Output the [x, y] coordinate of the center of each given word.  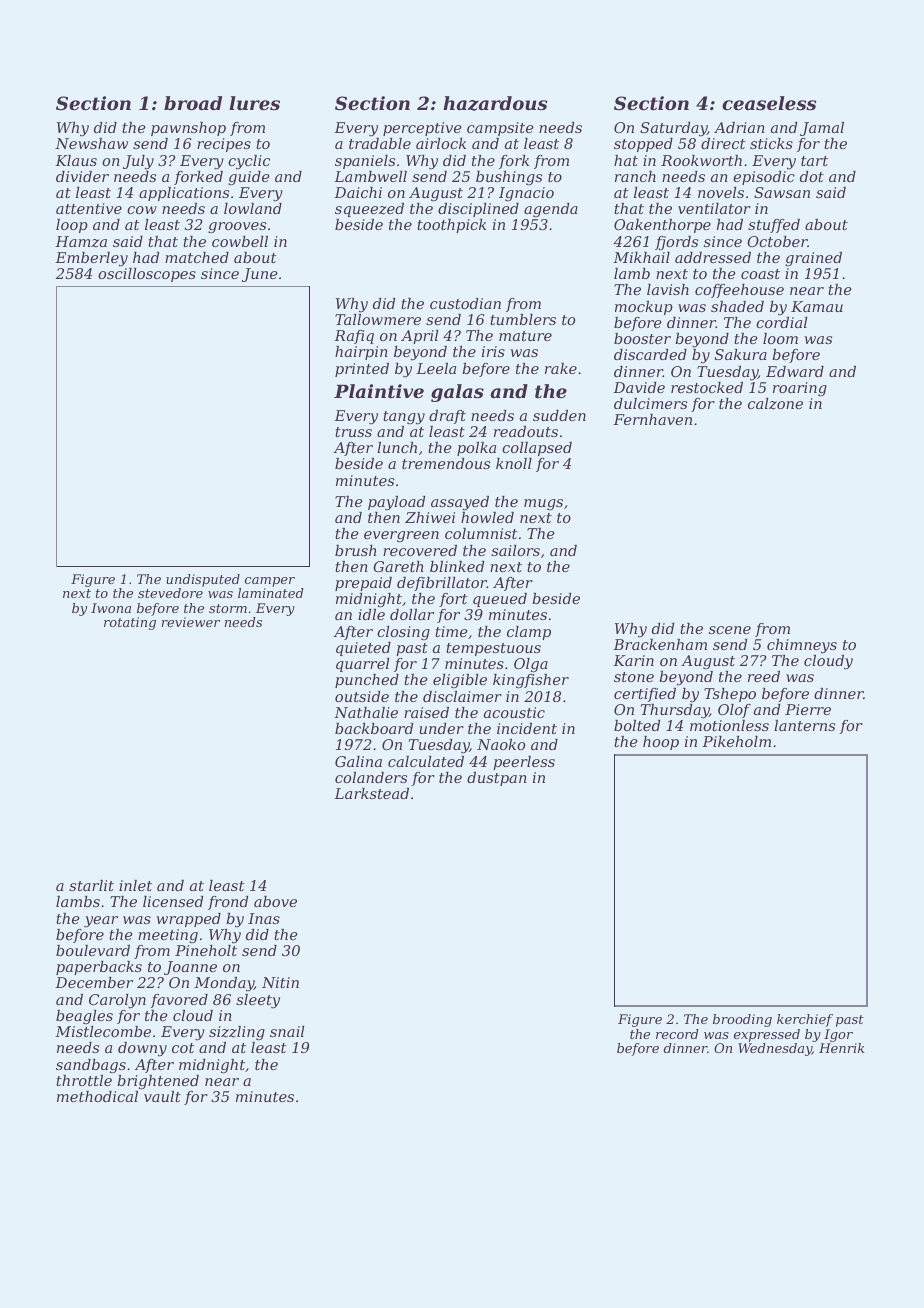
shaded [737, 306]
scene [730, 630]
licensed [173, 901]
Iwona [111, 608]
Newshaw [91, 143]
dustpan [497, 779]
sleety [258, 1001]
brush [355, 550]
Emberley [91, 259]
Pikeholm [736, 741]
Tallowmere [378, 319]
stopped [643, 145]
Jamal [822, 129]
